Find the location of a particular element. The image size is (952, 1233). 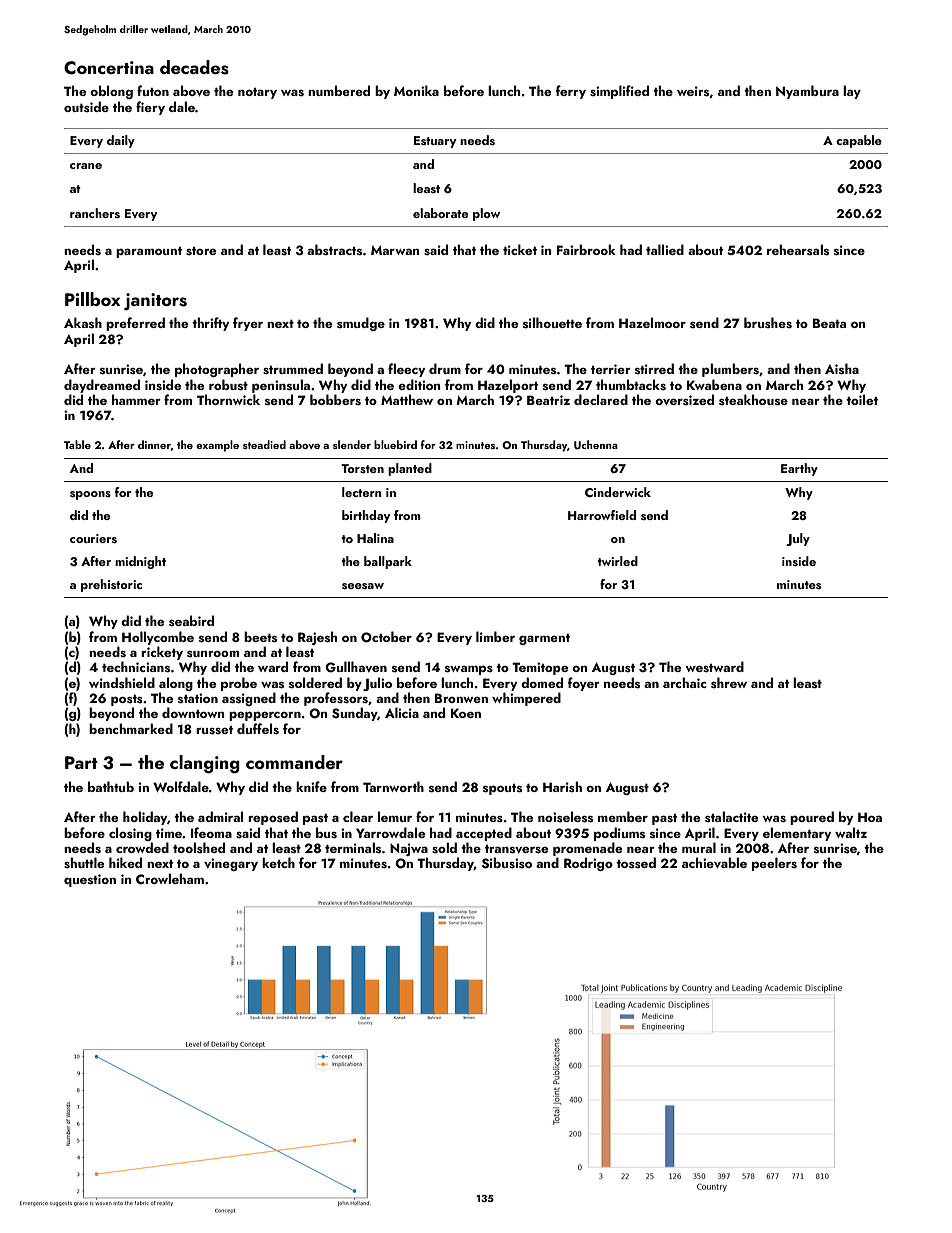

plow is located at coordinates (486, 214).
